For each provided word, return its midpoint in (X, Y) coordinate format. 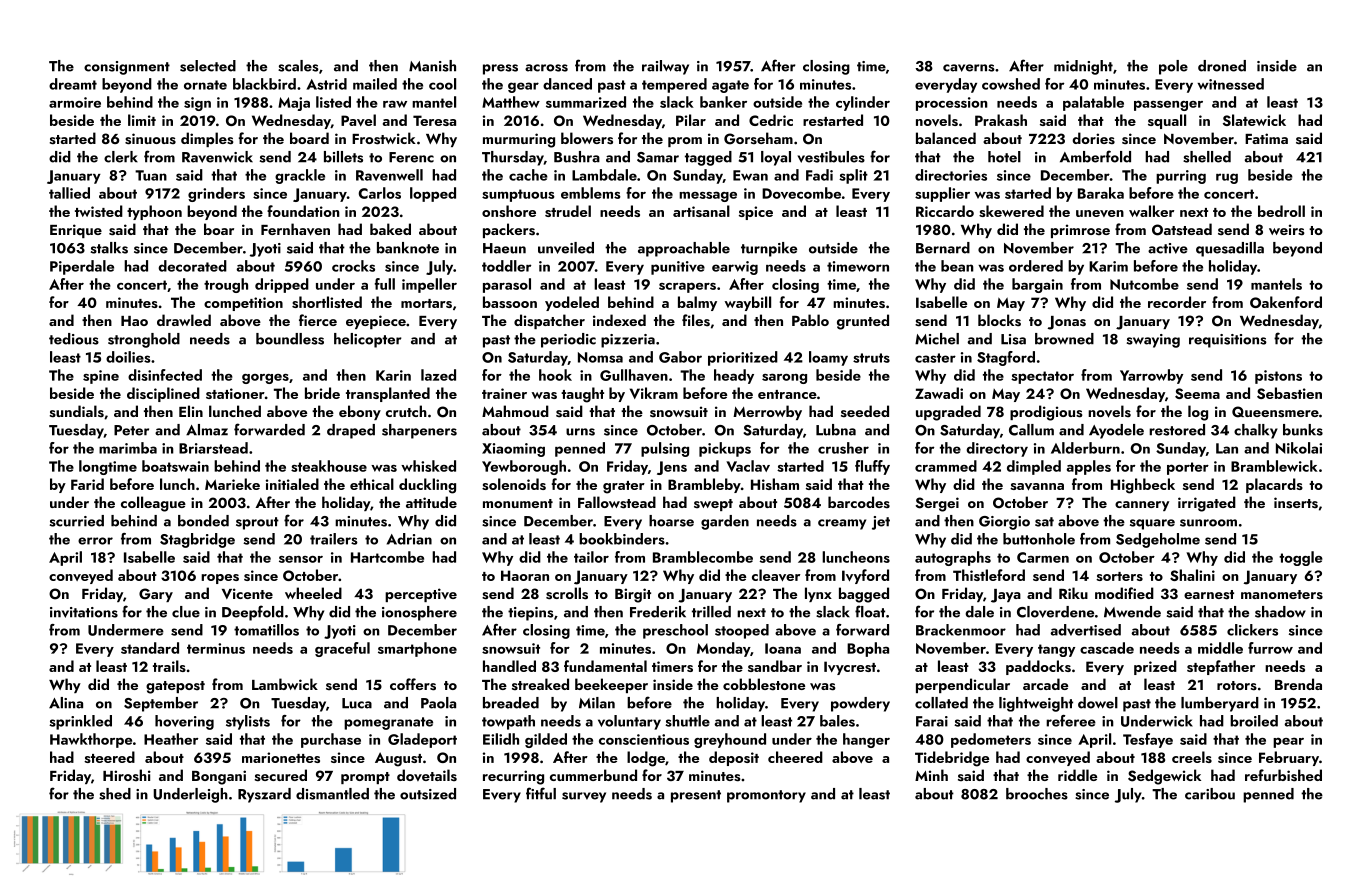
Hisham (775, 484)
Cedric (771, 120)
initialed (292, 484)
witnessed (1230, 84)
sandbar (775, 666)
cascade (1107, 648)
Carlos (380, 193)
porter (1188, 468)
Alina (66, 703)
